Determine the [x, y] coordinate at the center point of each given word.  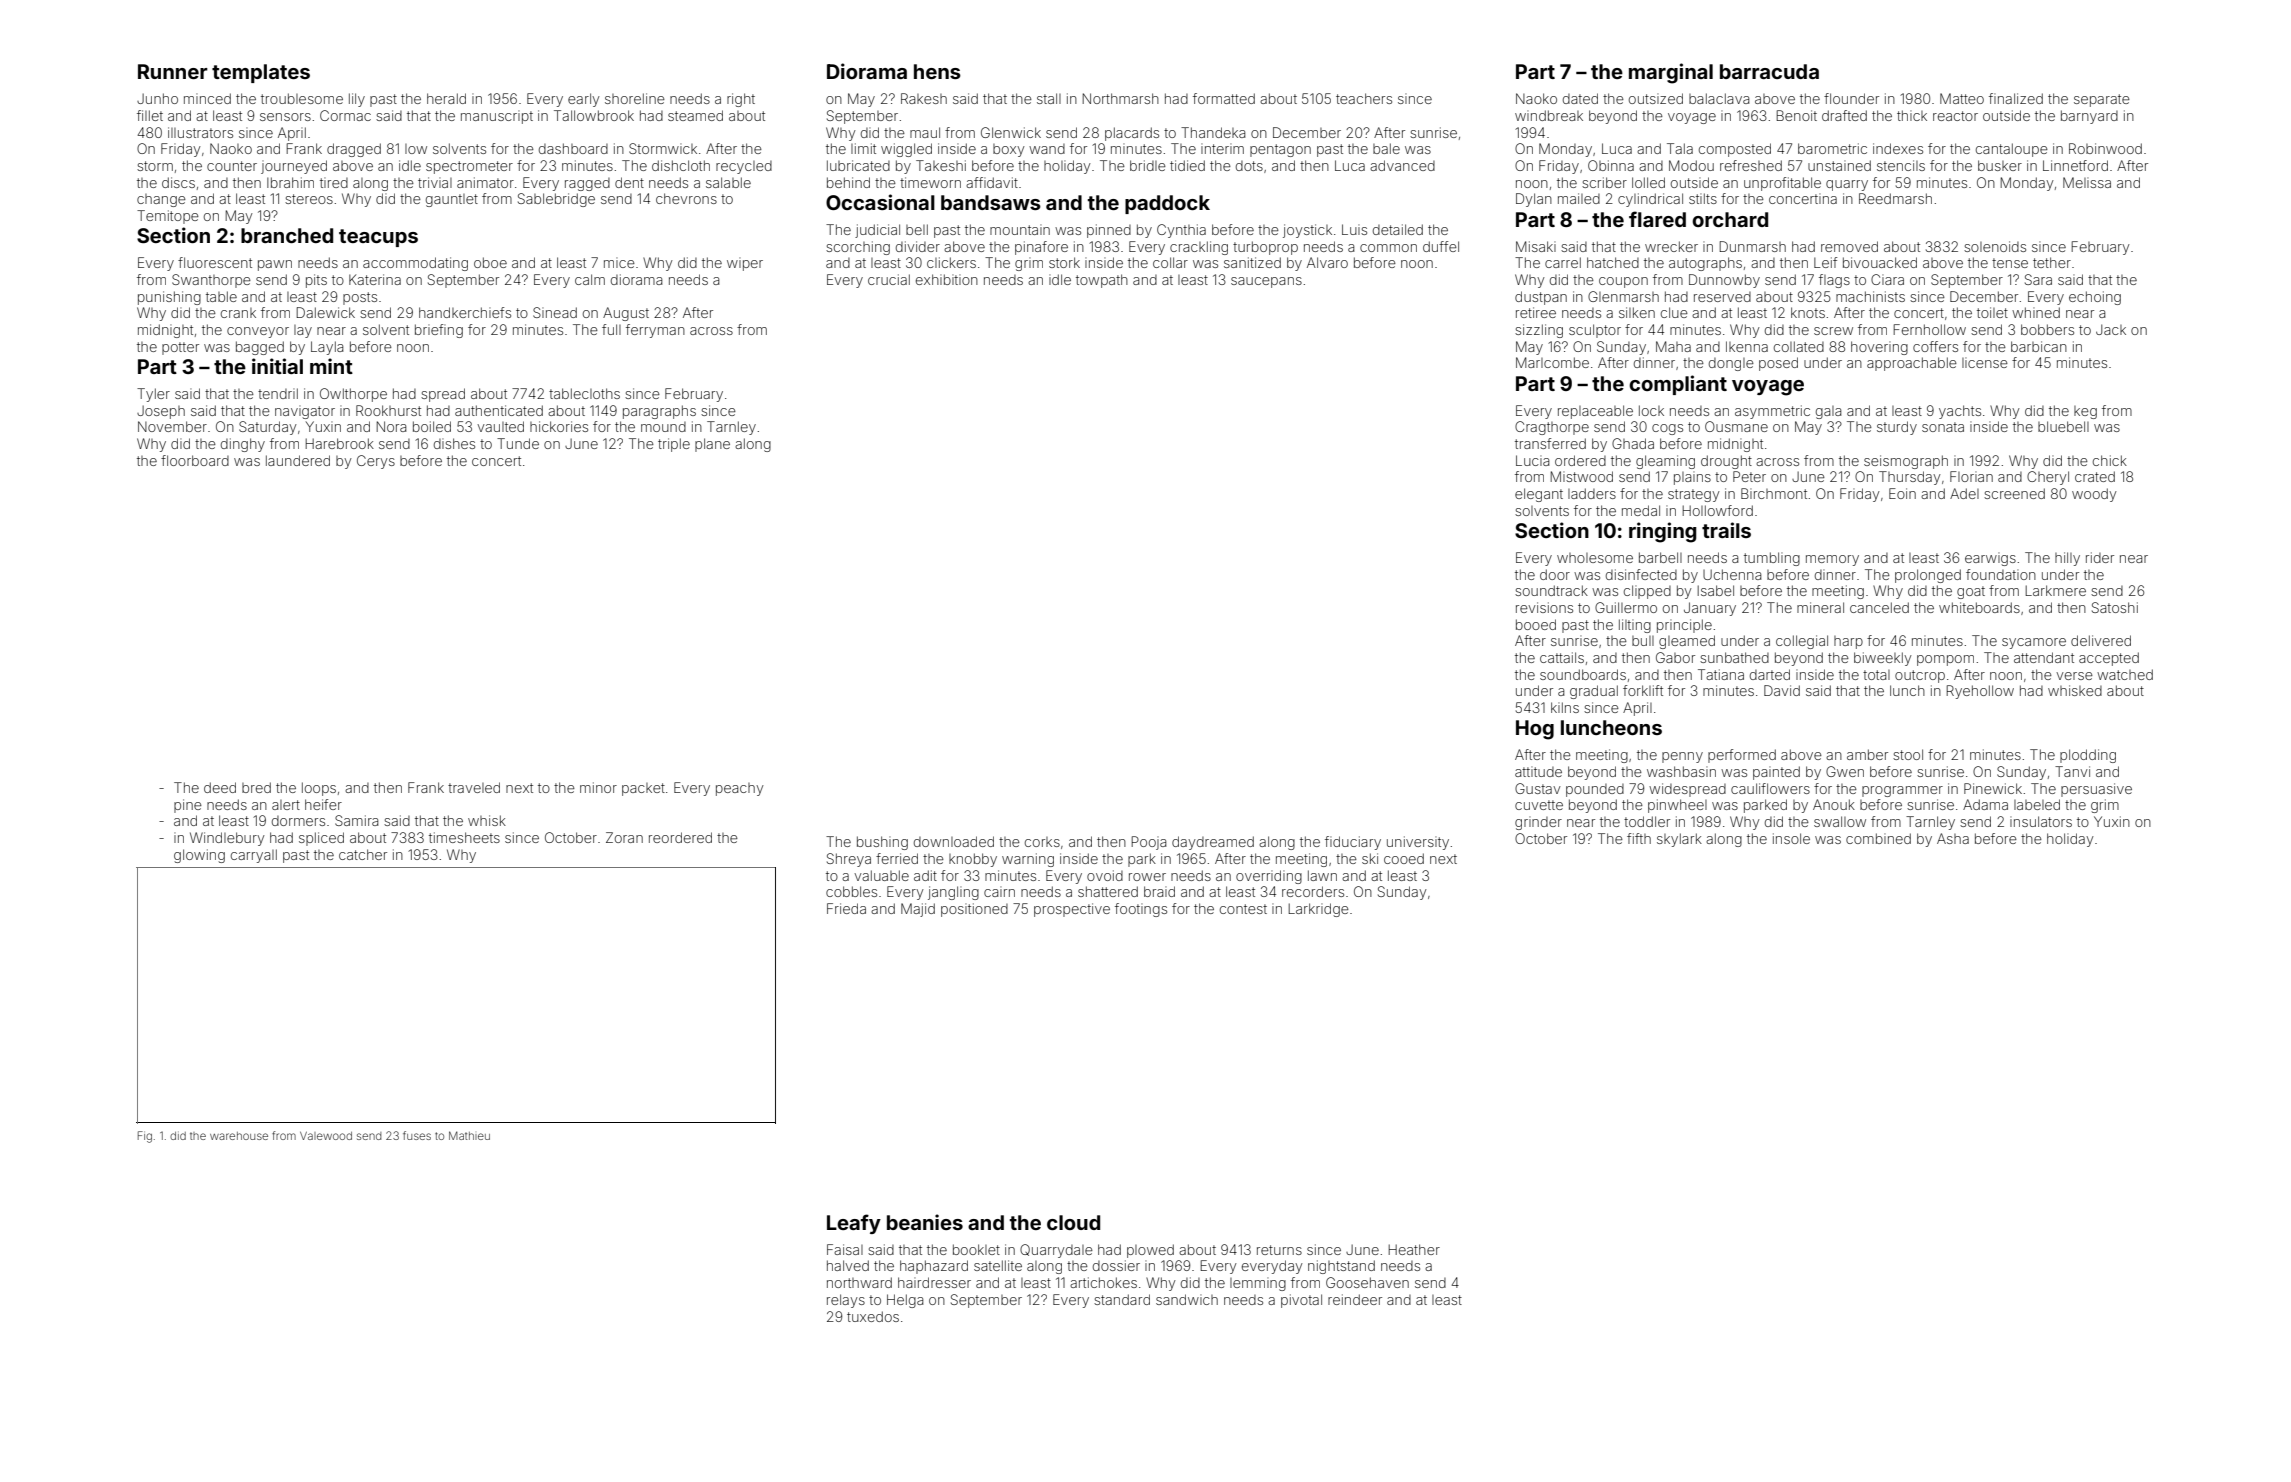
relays [846, 1301]
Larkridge [1319, 910]
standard [1122, 1299]
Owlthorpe [353, 395]
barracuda [1769, 71]
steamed [695, 115]
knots [1808, 312]
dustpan [1541, 298]
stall [1049, 98]
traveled [474, 787]
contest [1243, 909]
